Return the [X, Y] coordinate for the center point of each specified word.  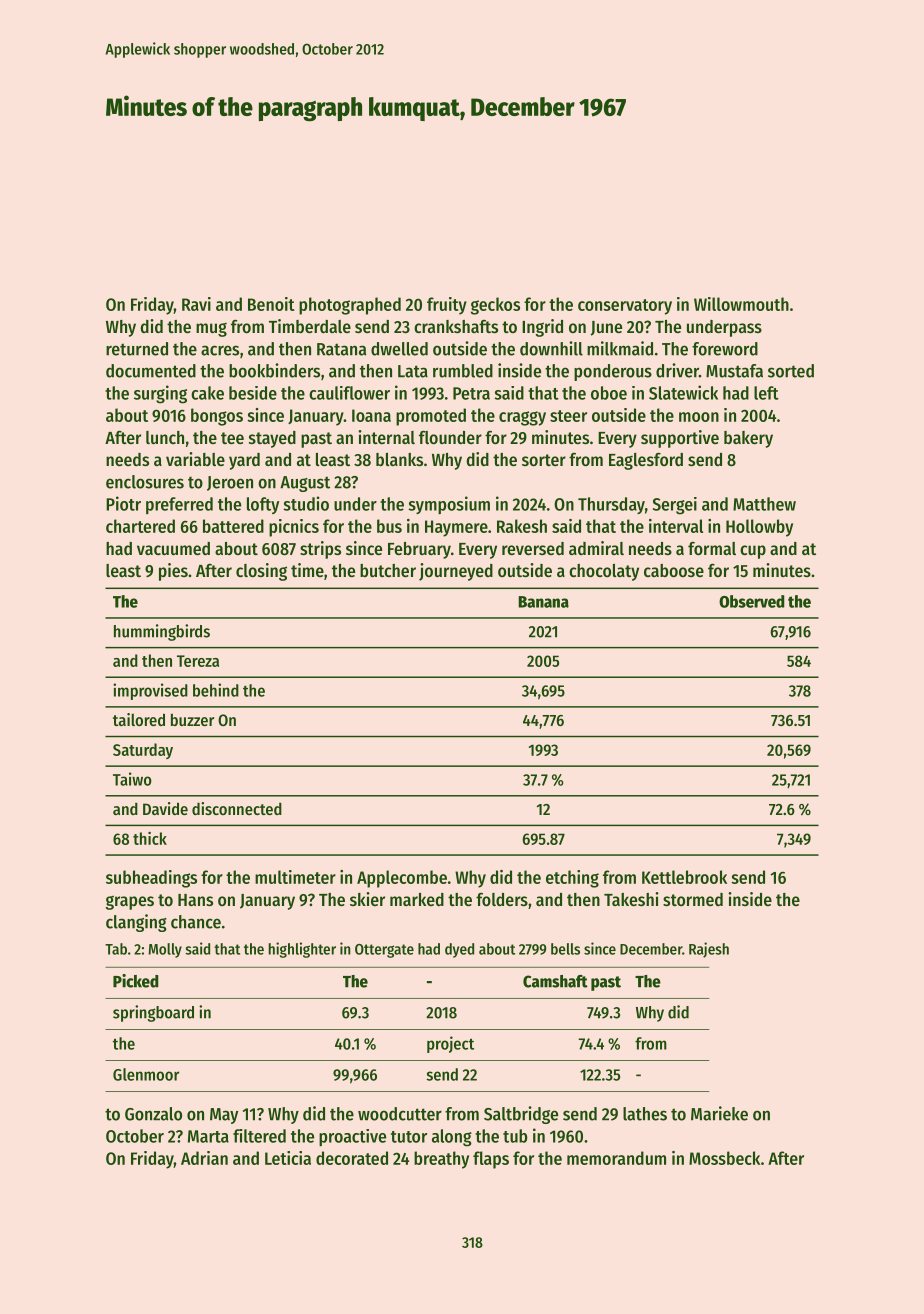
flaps [491, 1160]
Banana [543, 602]
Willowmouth [741, 304]
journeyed [456, 572]
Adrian [204, 1158]
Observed [752, 601]
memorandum [616, 1158]
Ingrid [542, 328]
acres [220, 350]
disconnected [237, 808]
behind [216, 690]
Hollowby [759, 528]
